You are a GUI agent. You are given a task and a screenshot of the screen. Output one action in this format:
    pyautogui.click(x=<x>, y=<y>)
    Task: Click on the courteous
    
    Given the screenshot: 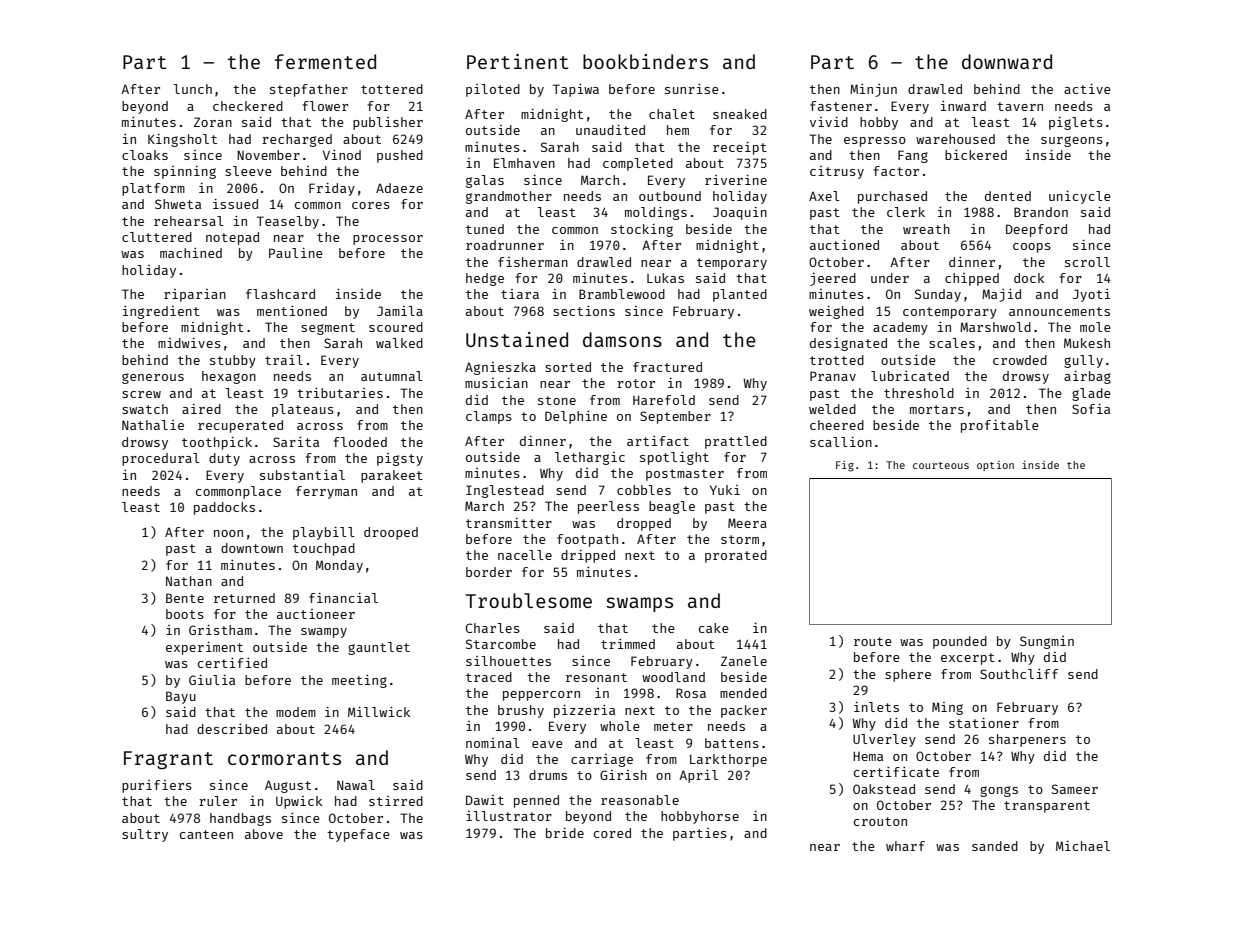 What is the action you would take?
    pyautogui.click(x=941, y=465)
